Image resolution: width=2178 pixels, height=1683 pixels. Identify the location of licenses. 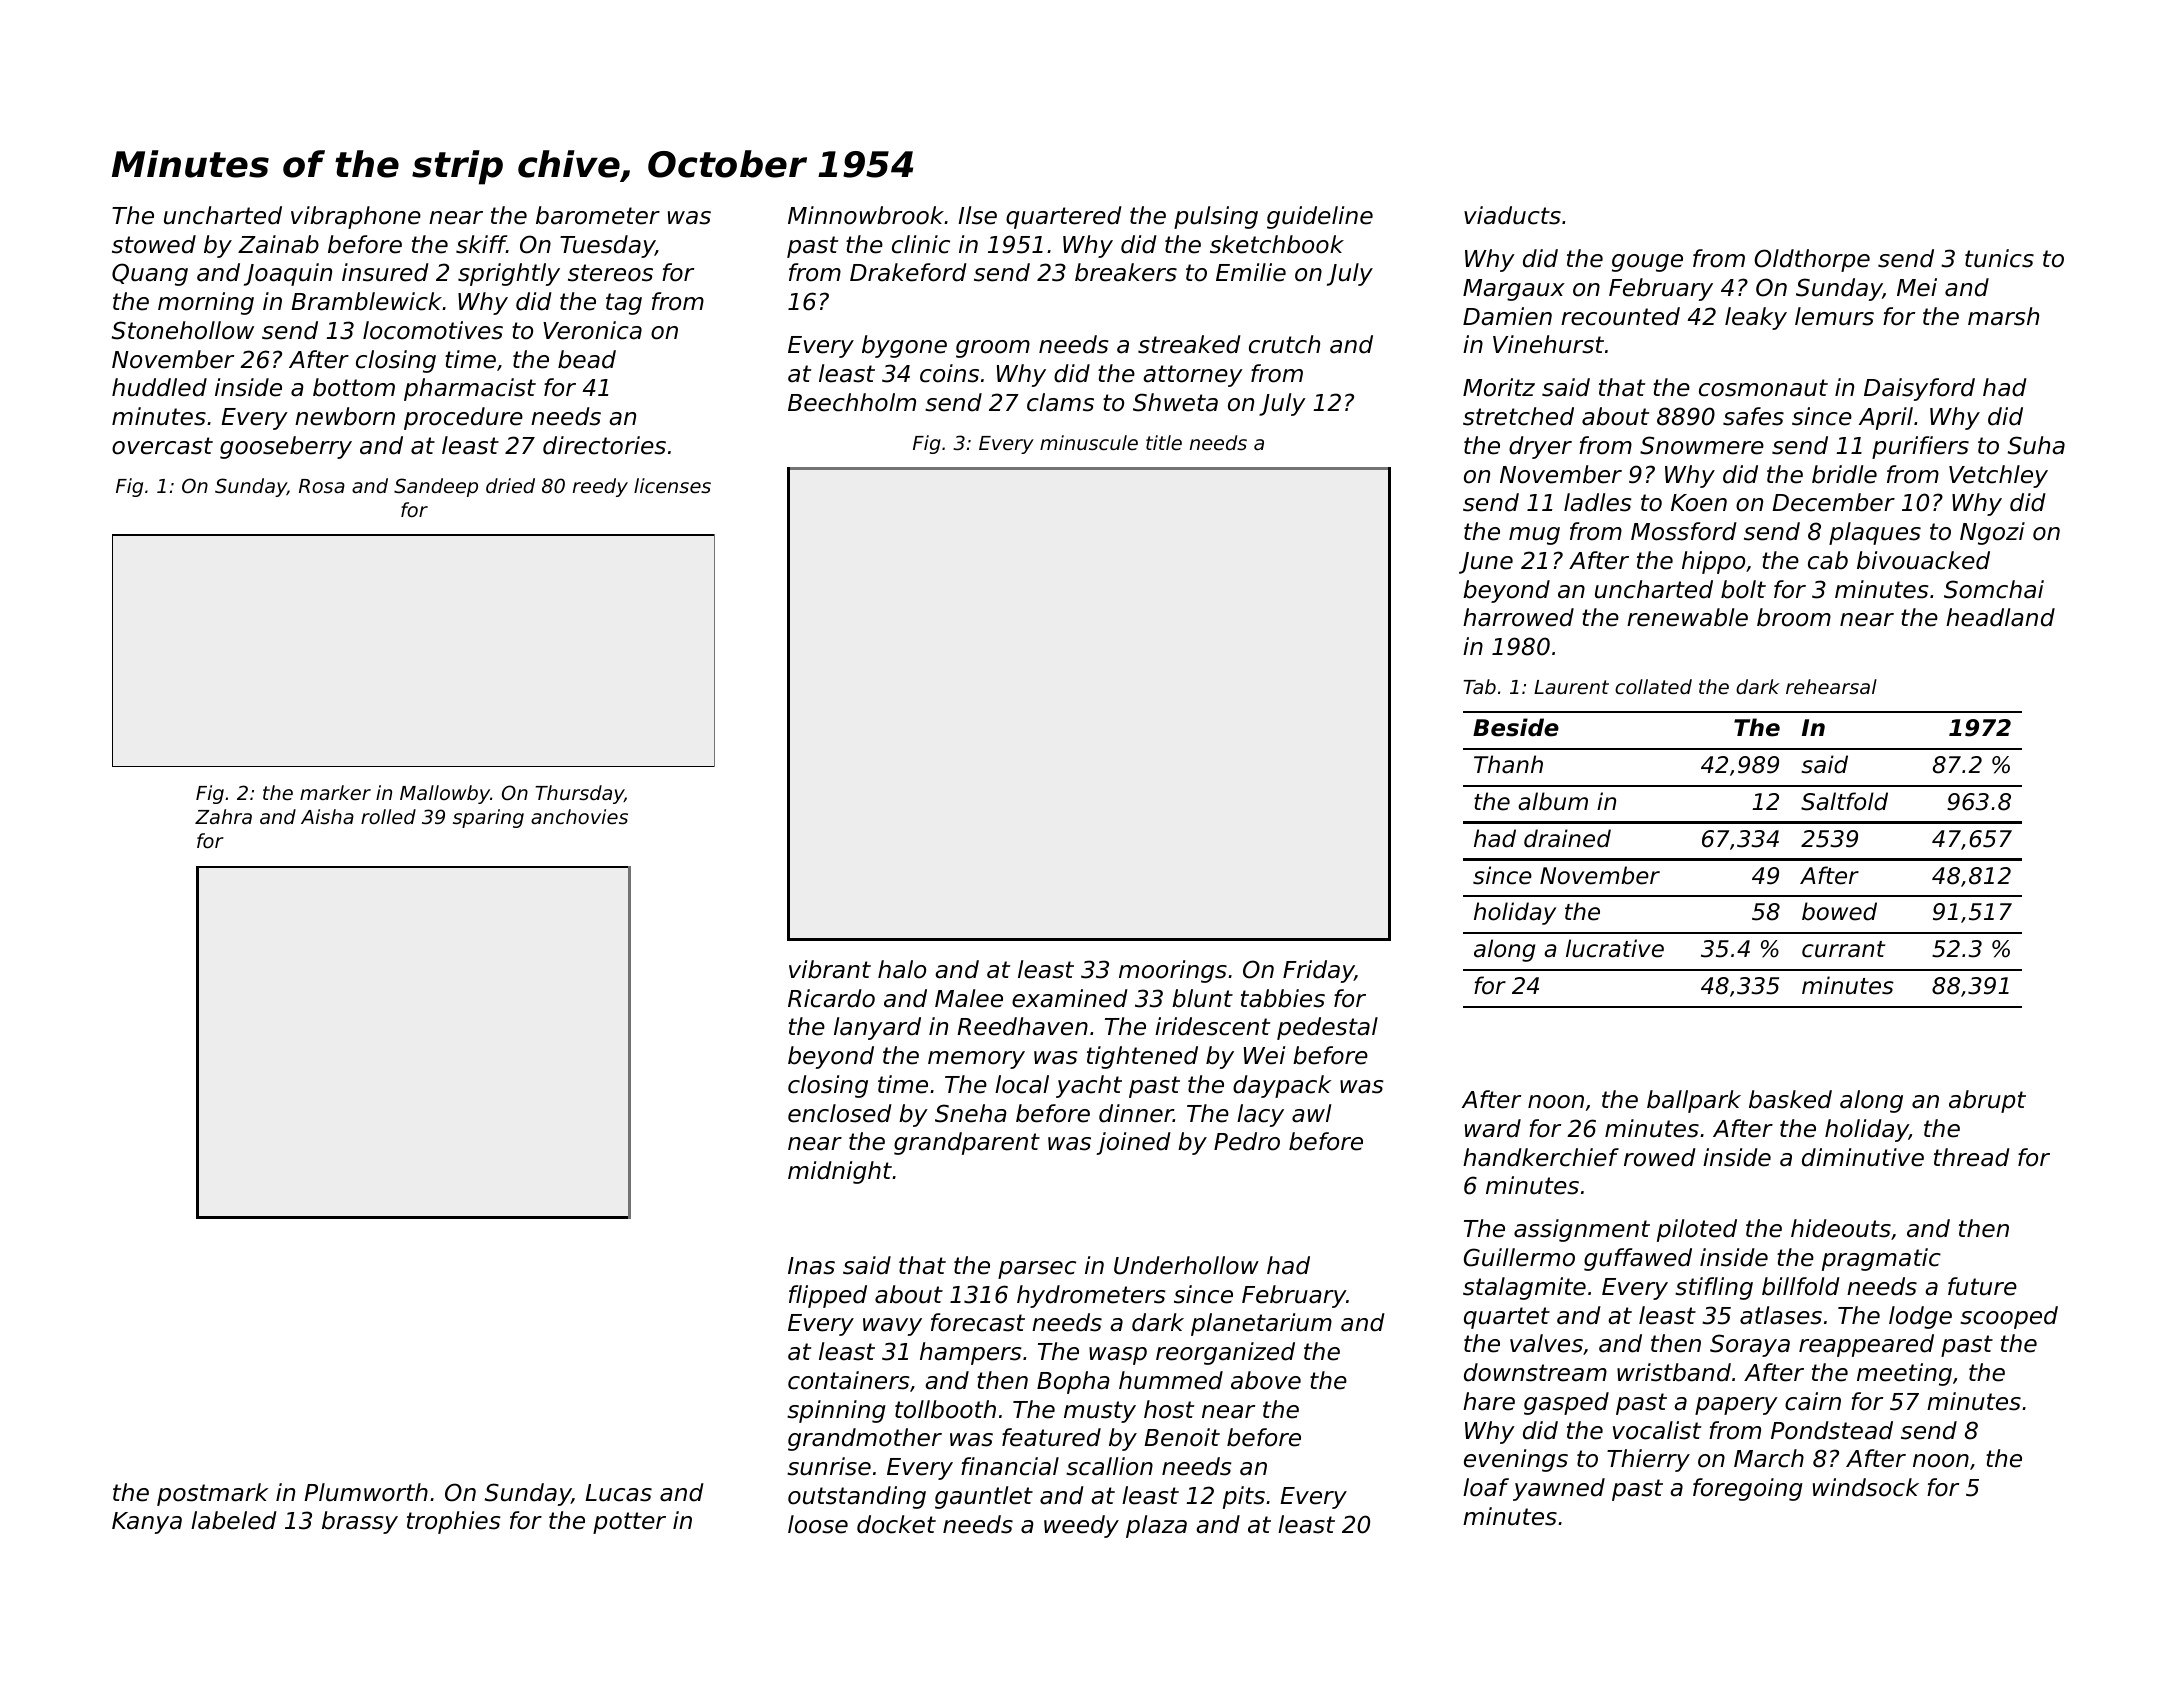
(672, 485).
